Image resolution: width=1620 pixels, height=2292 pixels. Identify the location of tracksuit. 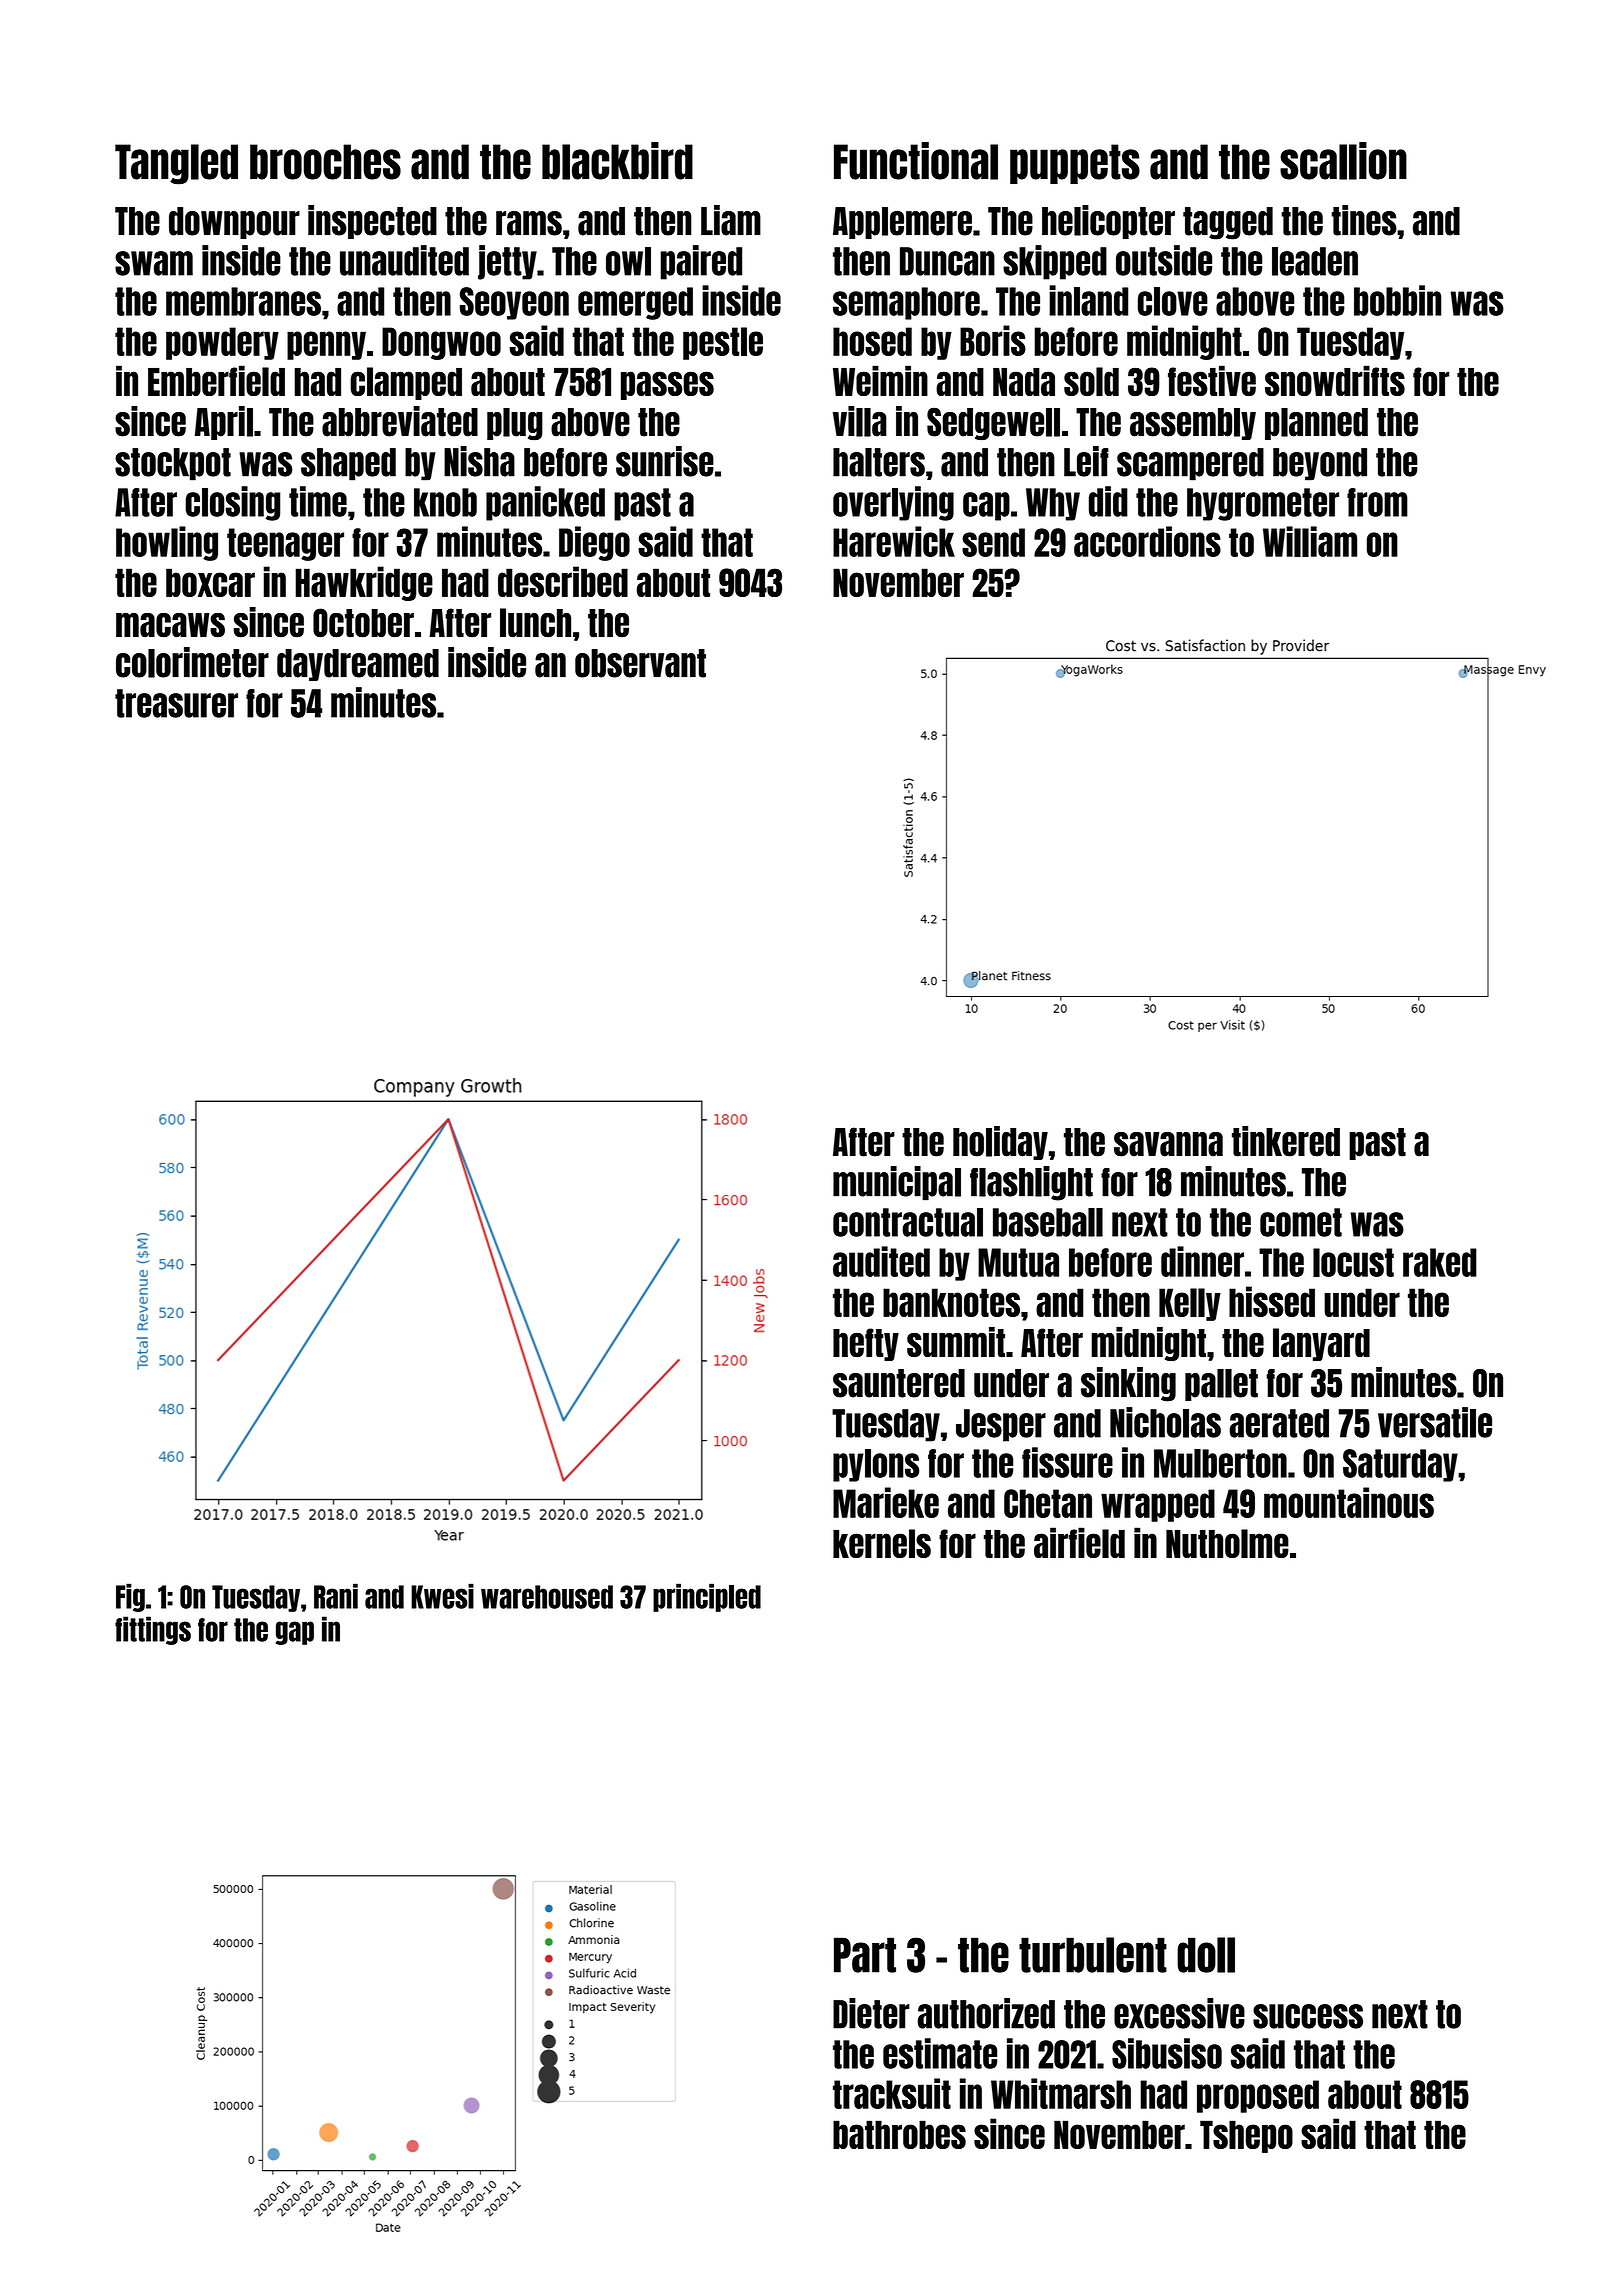
(892, 2093).
